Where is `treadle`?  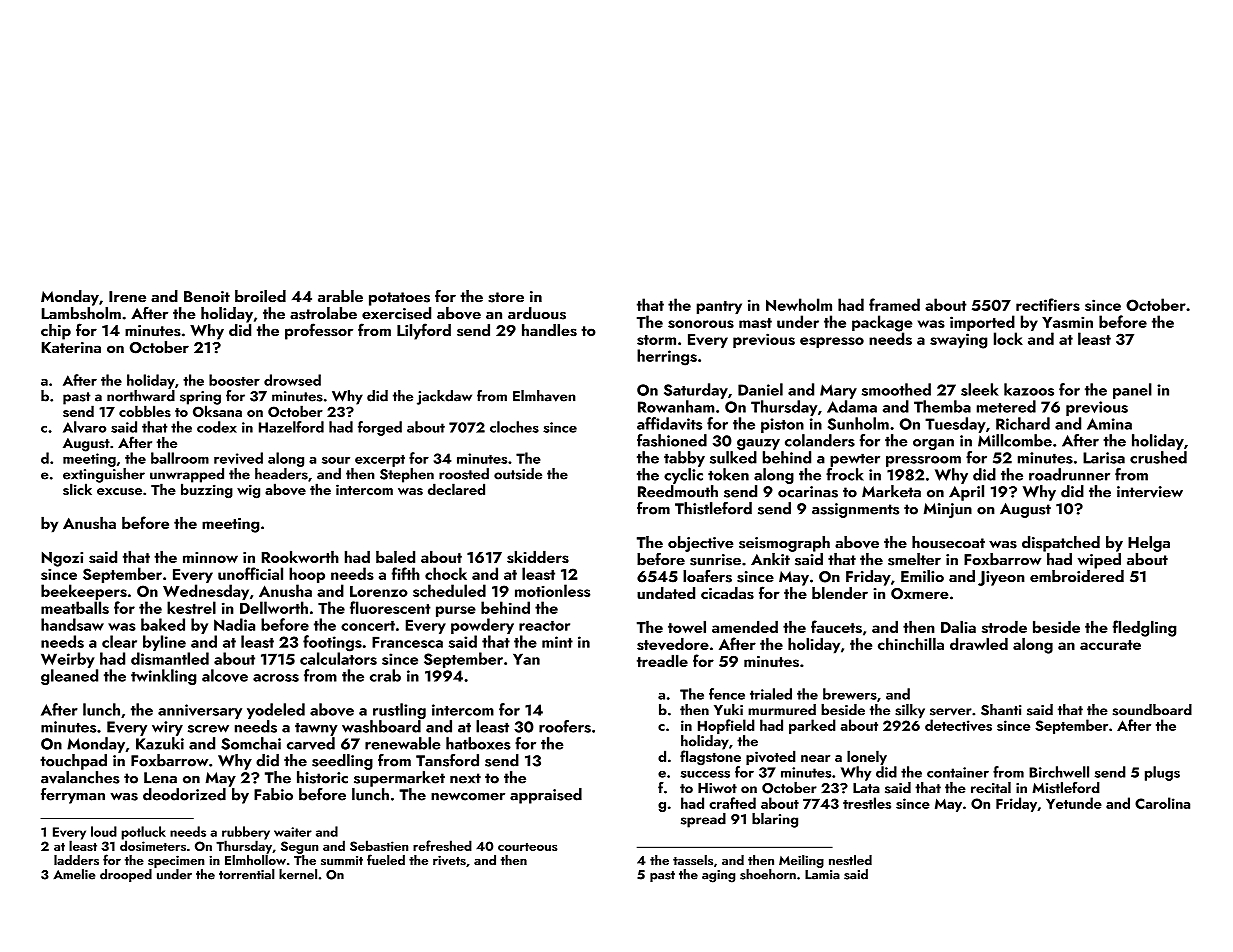
treadle is located at coordinates (662, 660).
